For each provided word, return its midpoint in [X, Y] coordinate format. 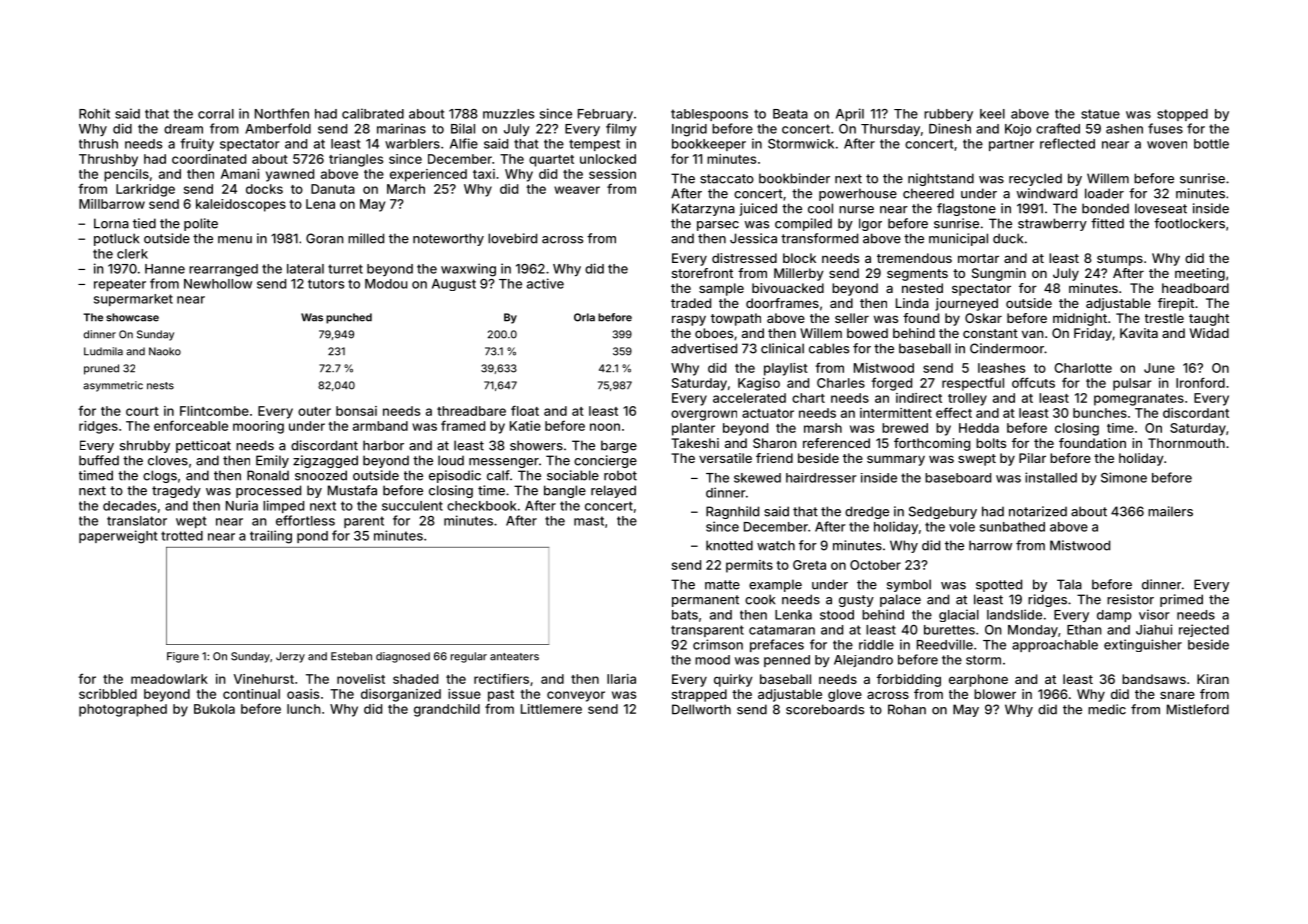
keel [992, 114]
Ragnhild [732, 512]
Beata [790, 114]
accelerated [749, 398]
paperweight [118, 537]
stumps [1120, 260]
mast [589, 521]
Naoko [165, 351]
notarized [1038, 511]
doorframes [782, 303]
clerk [132, 254]
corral [216, 114]
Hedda [979, 428]
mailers [1170, 511]
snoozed [321, 475]
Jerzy [290, 657]
